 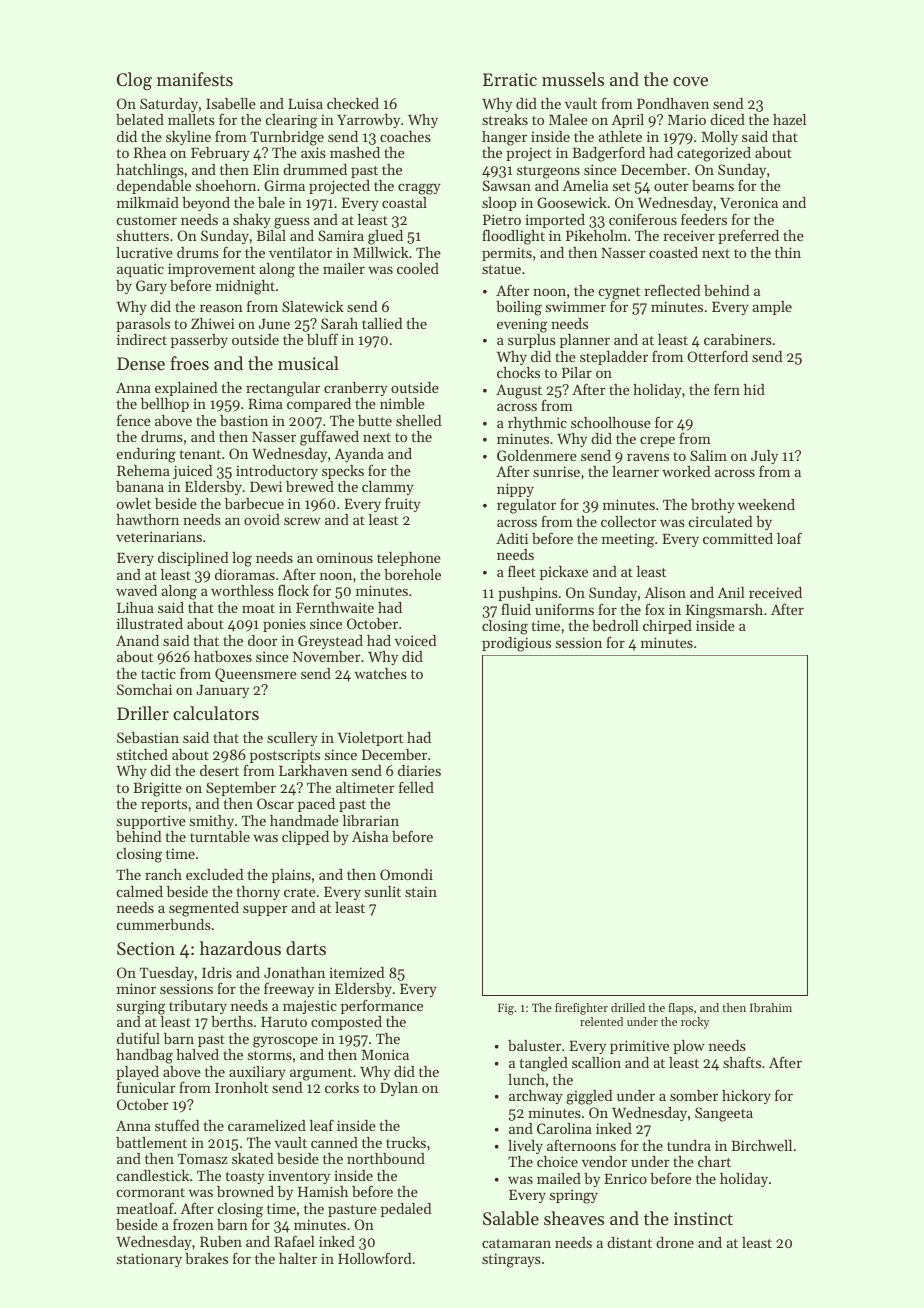 What do you see at coordinates (690, 81) in the page?
I see `cove` at bounding box center [690, 81].
